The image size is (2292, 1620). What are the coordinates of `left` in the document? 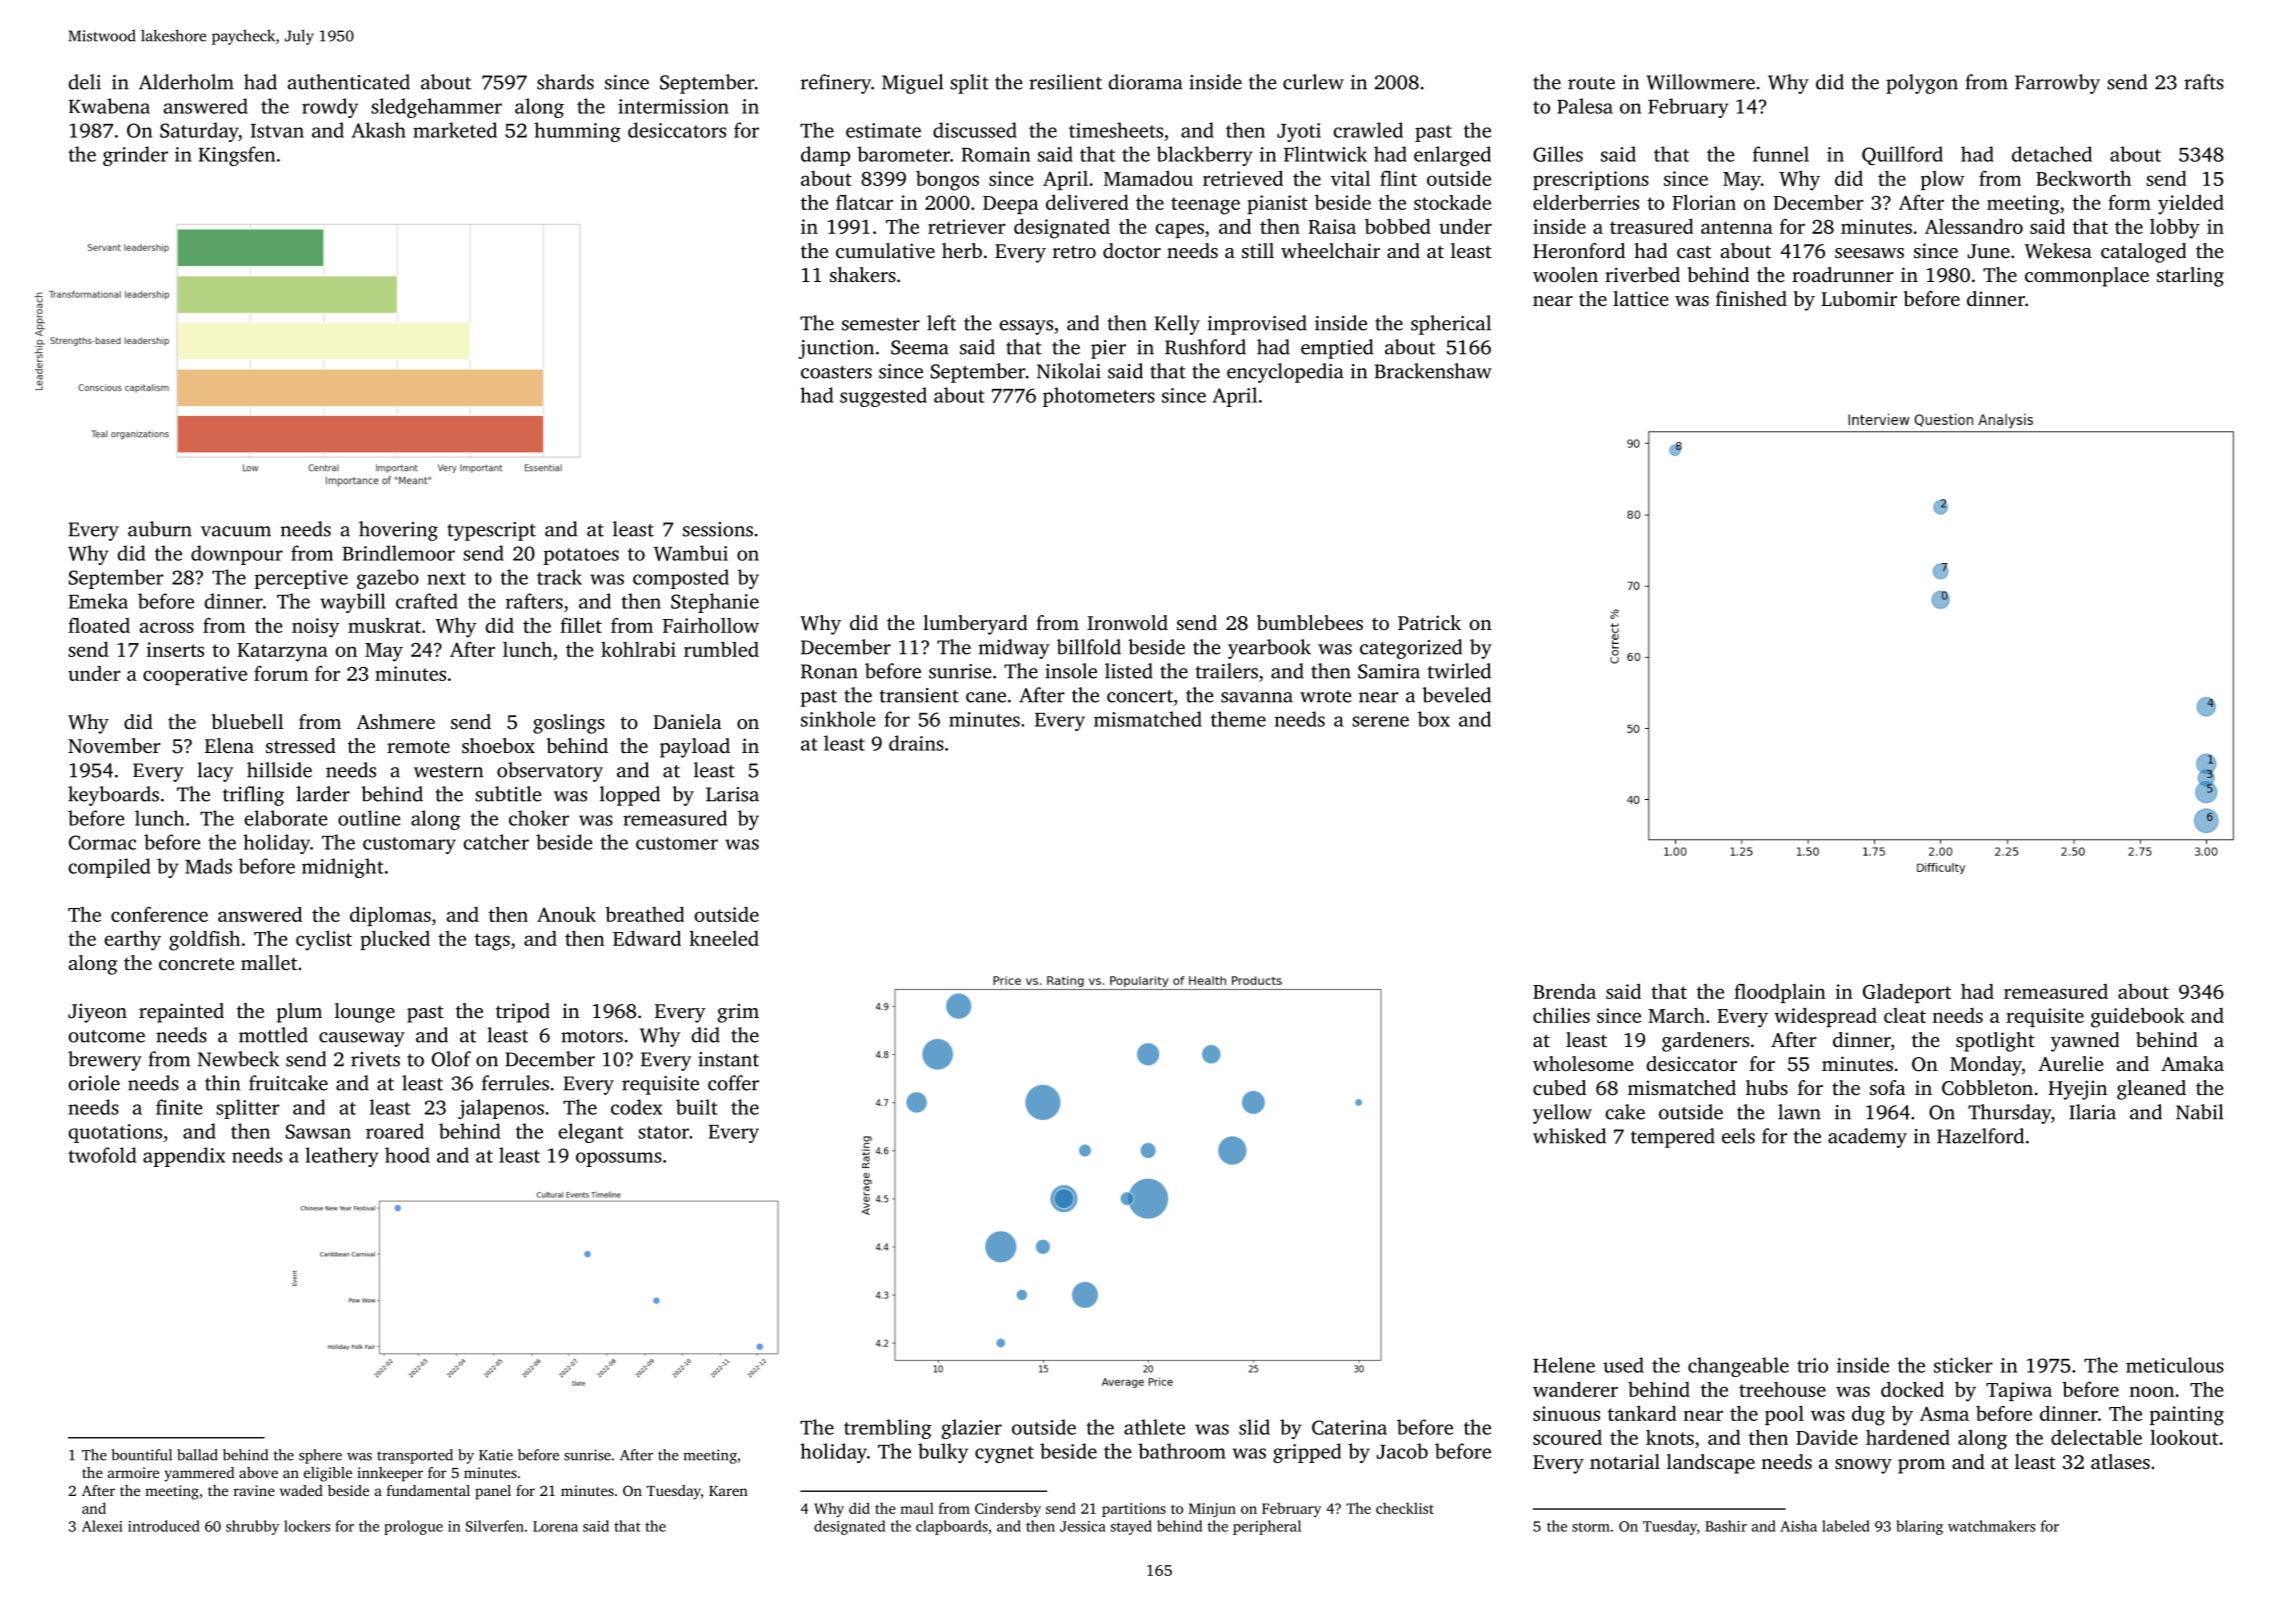 It's located at (941, 323).
